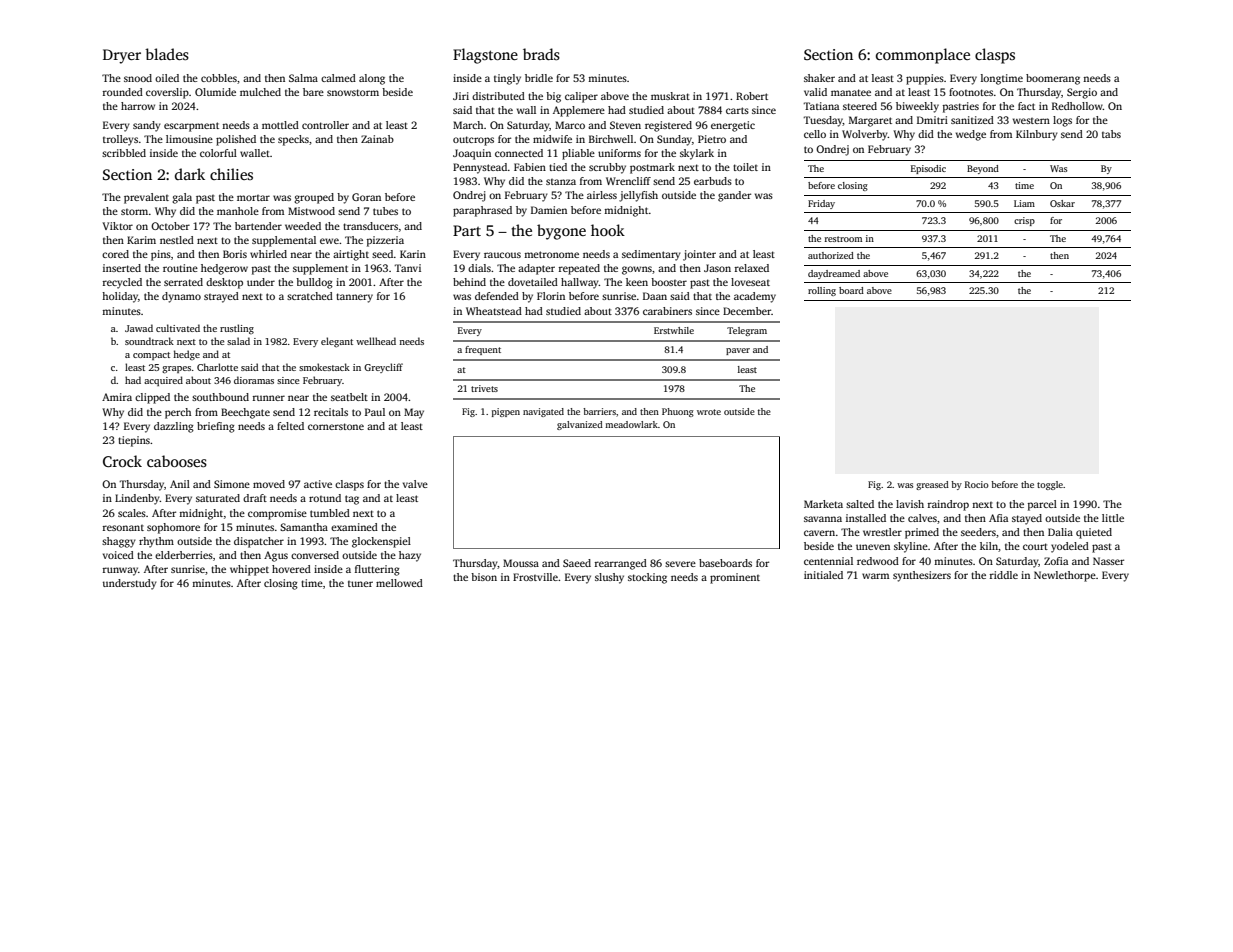 The image size is (1233, 952). I want to click on toggle, so click(1050, 485).
